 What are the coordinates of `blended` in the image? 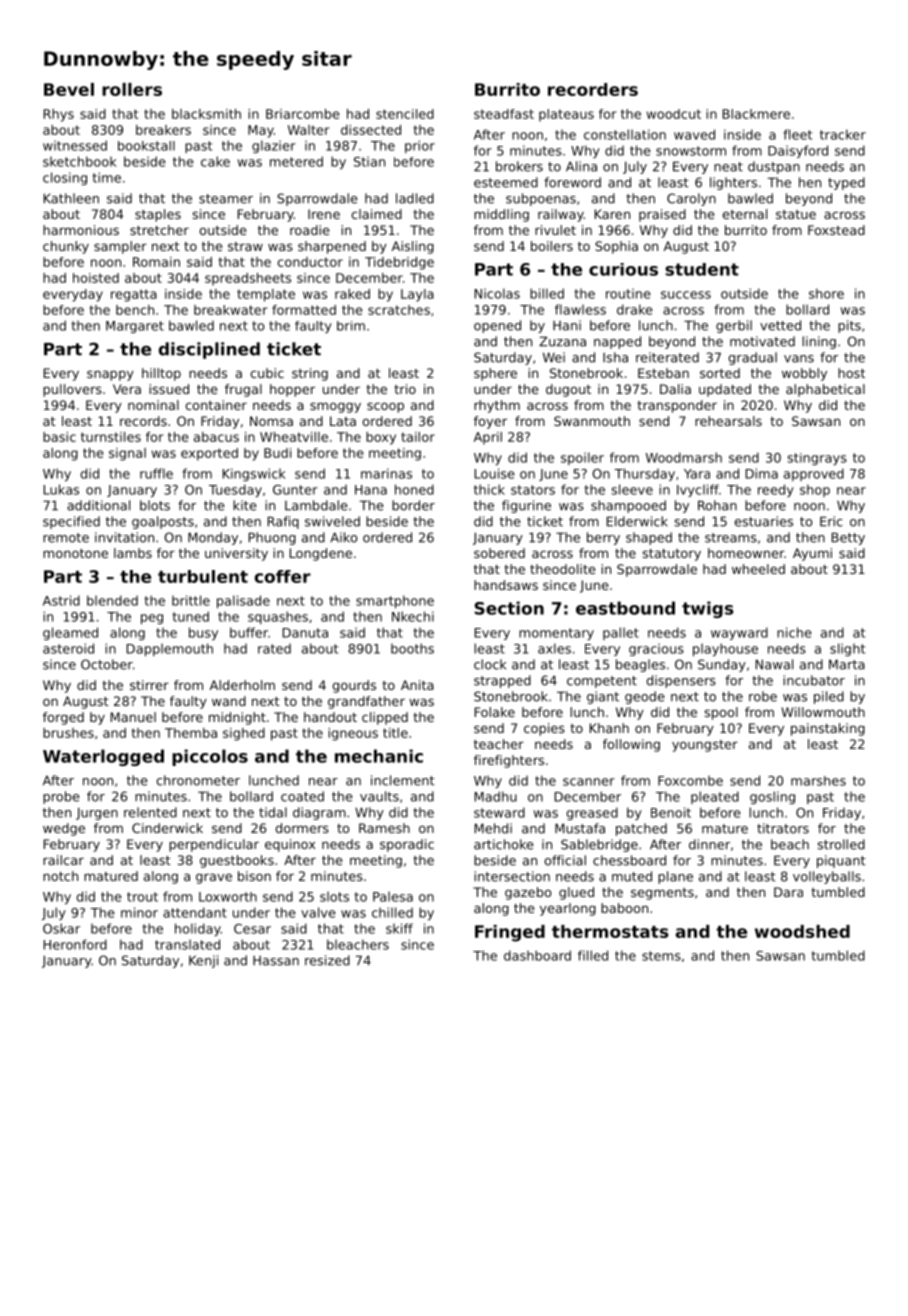 It's located at (112, 600).
